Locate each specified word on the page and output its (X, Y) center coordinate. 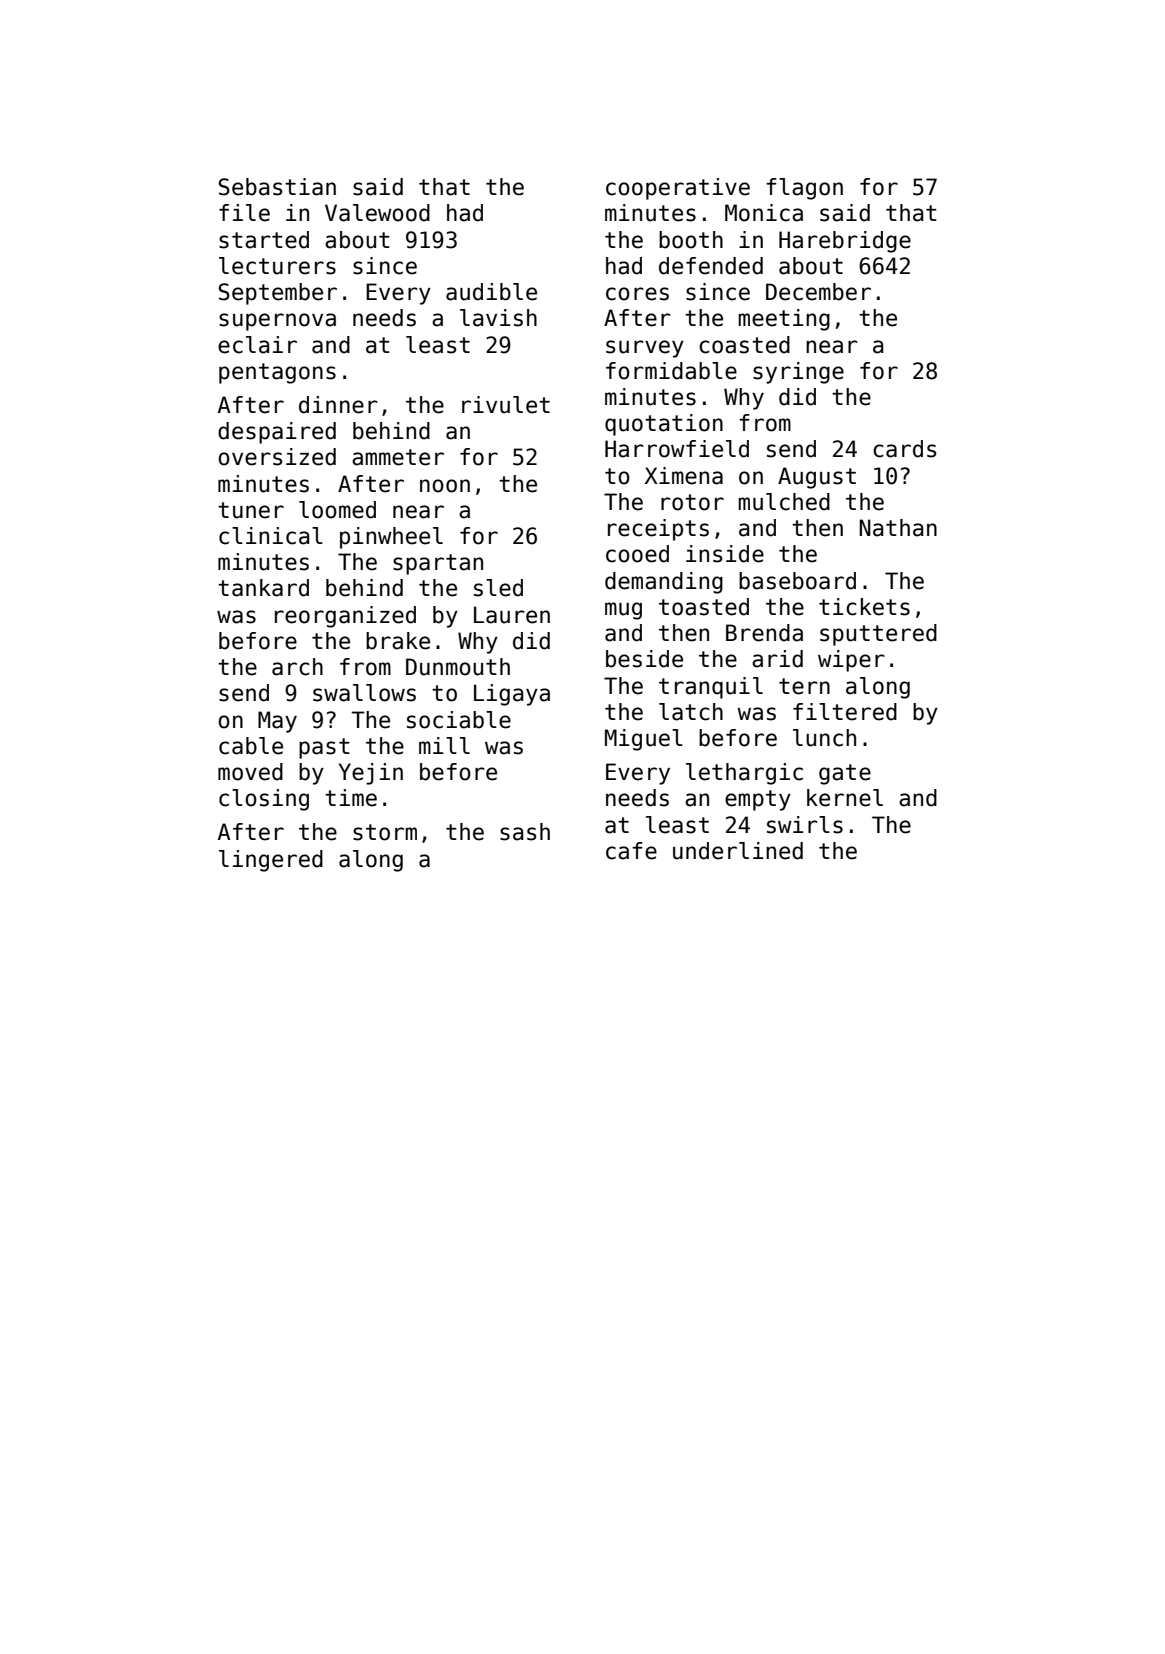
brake (398, 641)
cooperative (678, 189)
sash (525, 832)
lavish (498, 318)
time (351, 798)
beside (644, 659)
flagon (804, 189)
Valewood (377, 213)
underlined (738, 851)
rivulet (506, 405)
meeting (784, 320)
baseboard (797, 581)
